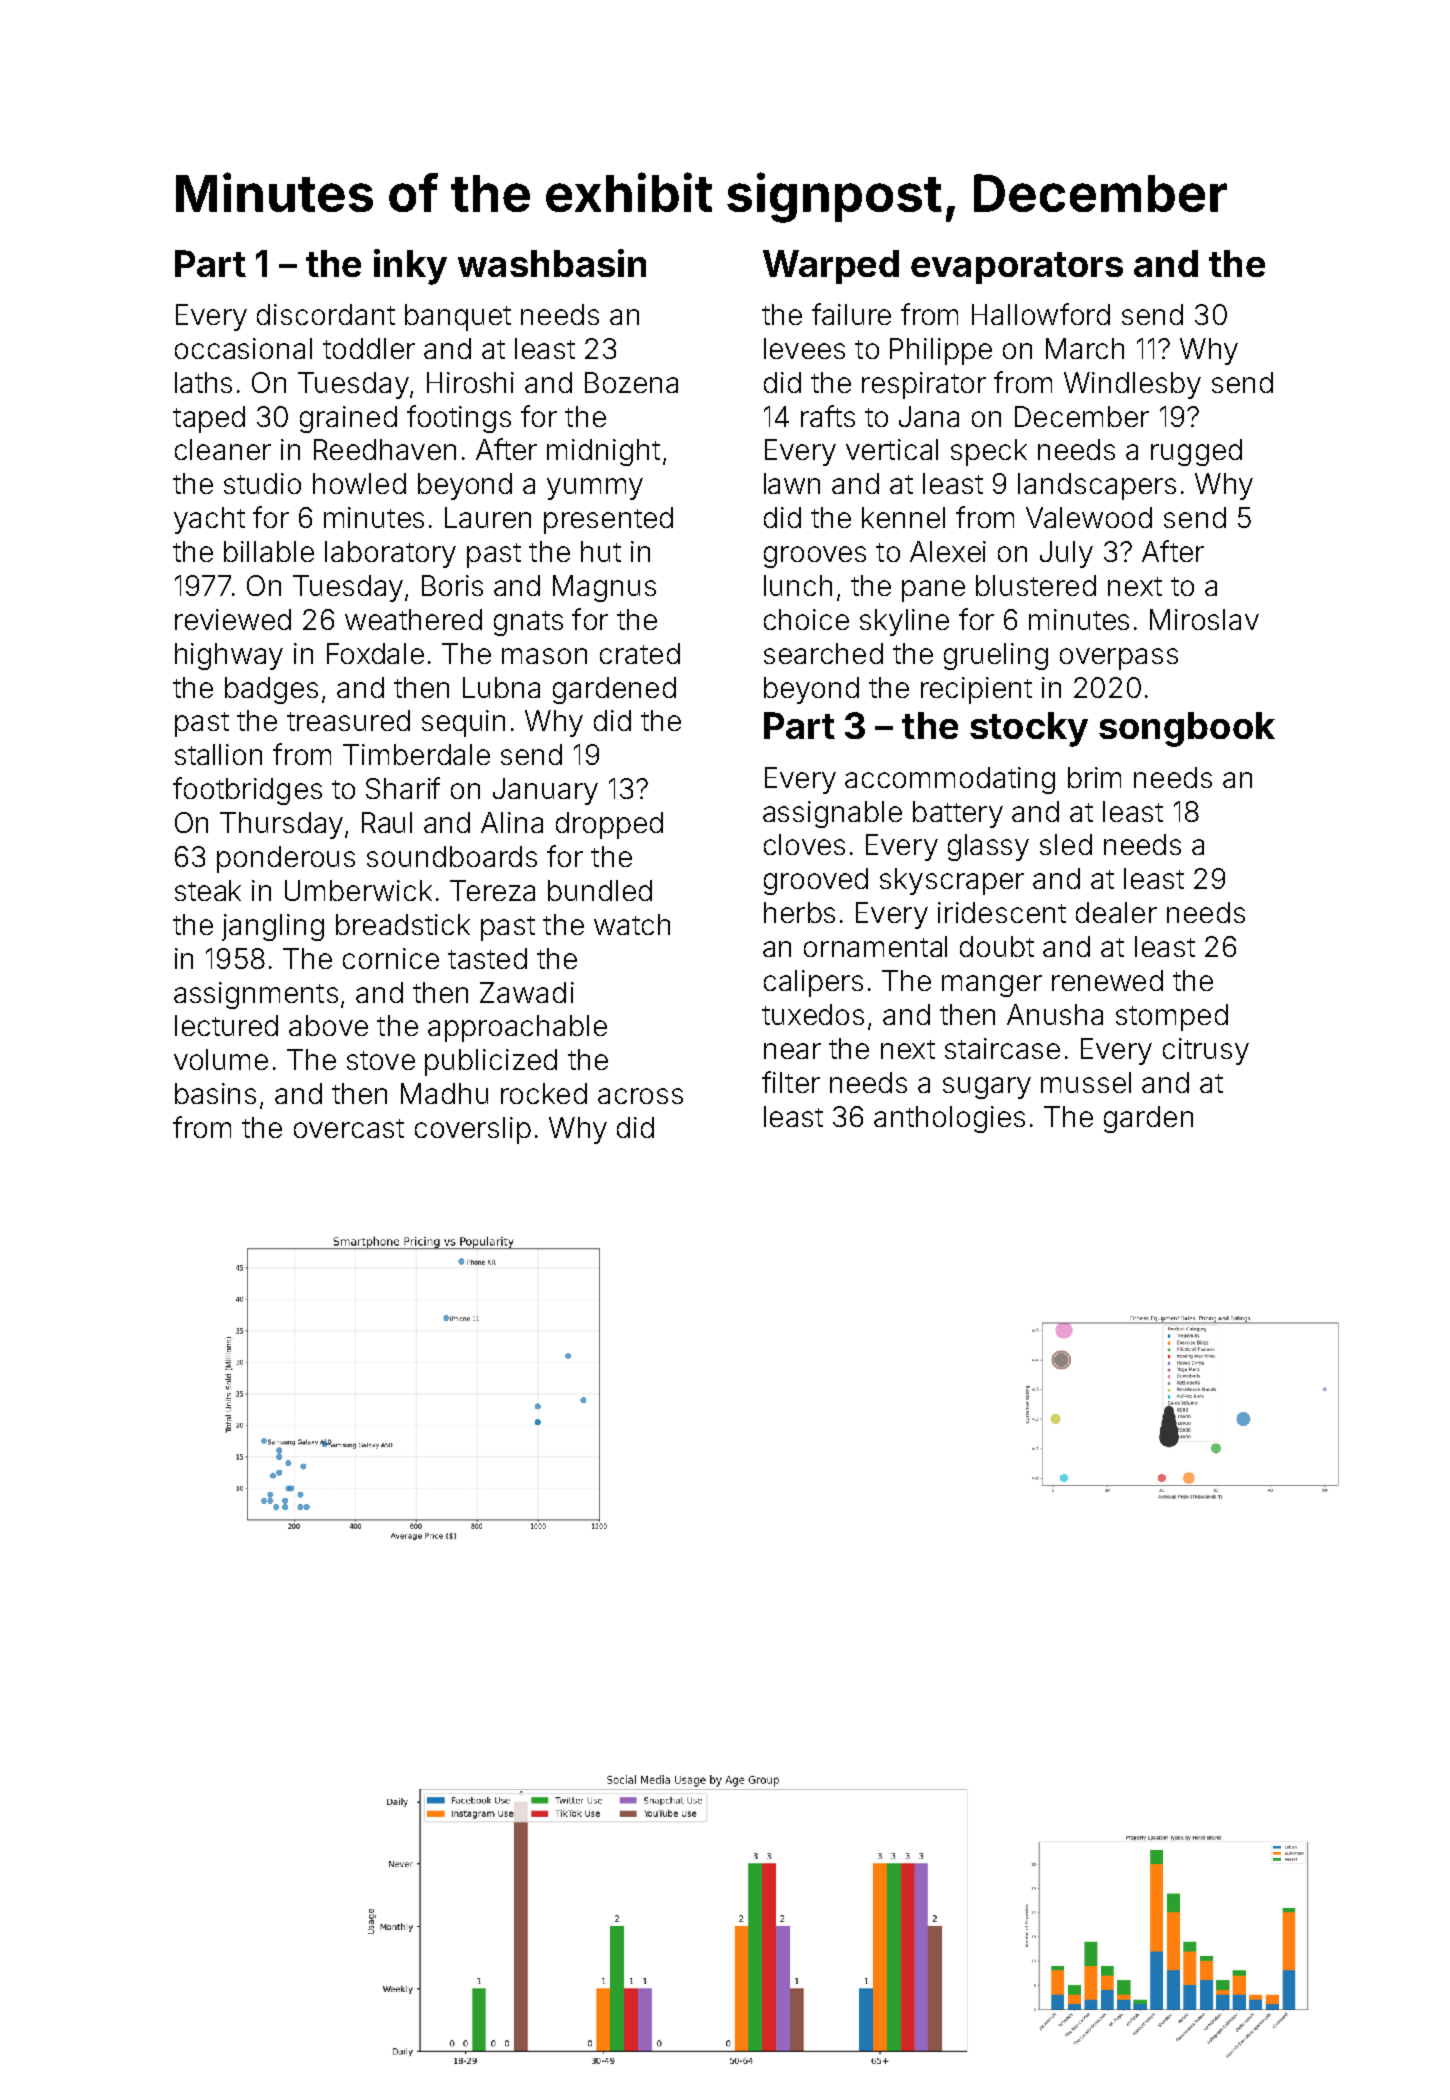 The image size is (1450, 2100). I want to click on songbook, so click(1187, 729).
